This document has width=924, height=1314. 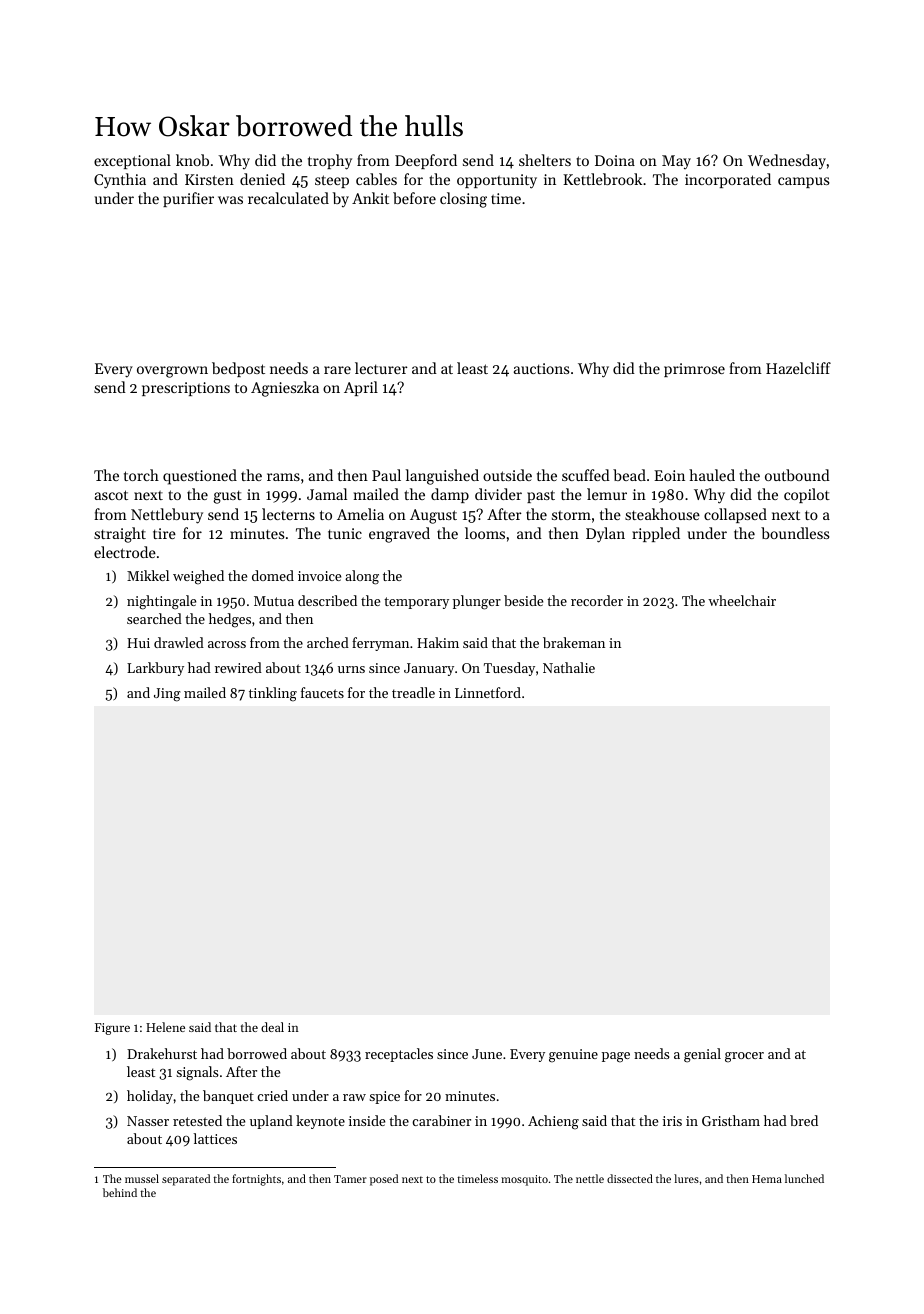 I want to click on May, so click(x=676, y=162).
